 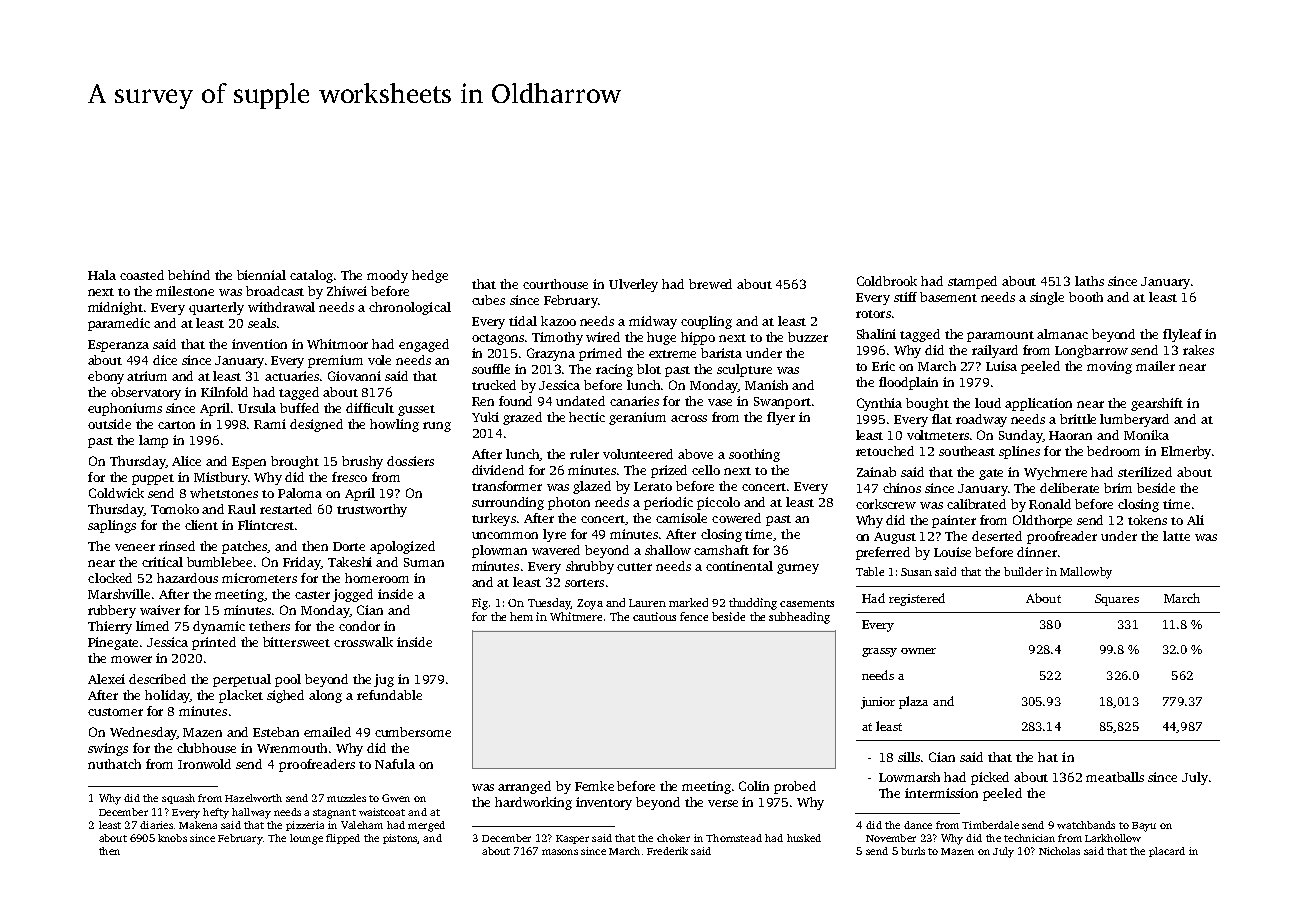 I want to click on subheading, so click(x=799, y=618).
